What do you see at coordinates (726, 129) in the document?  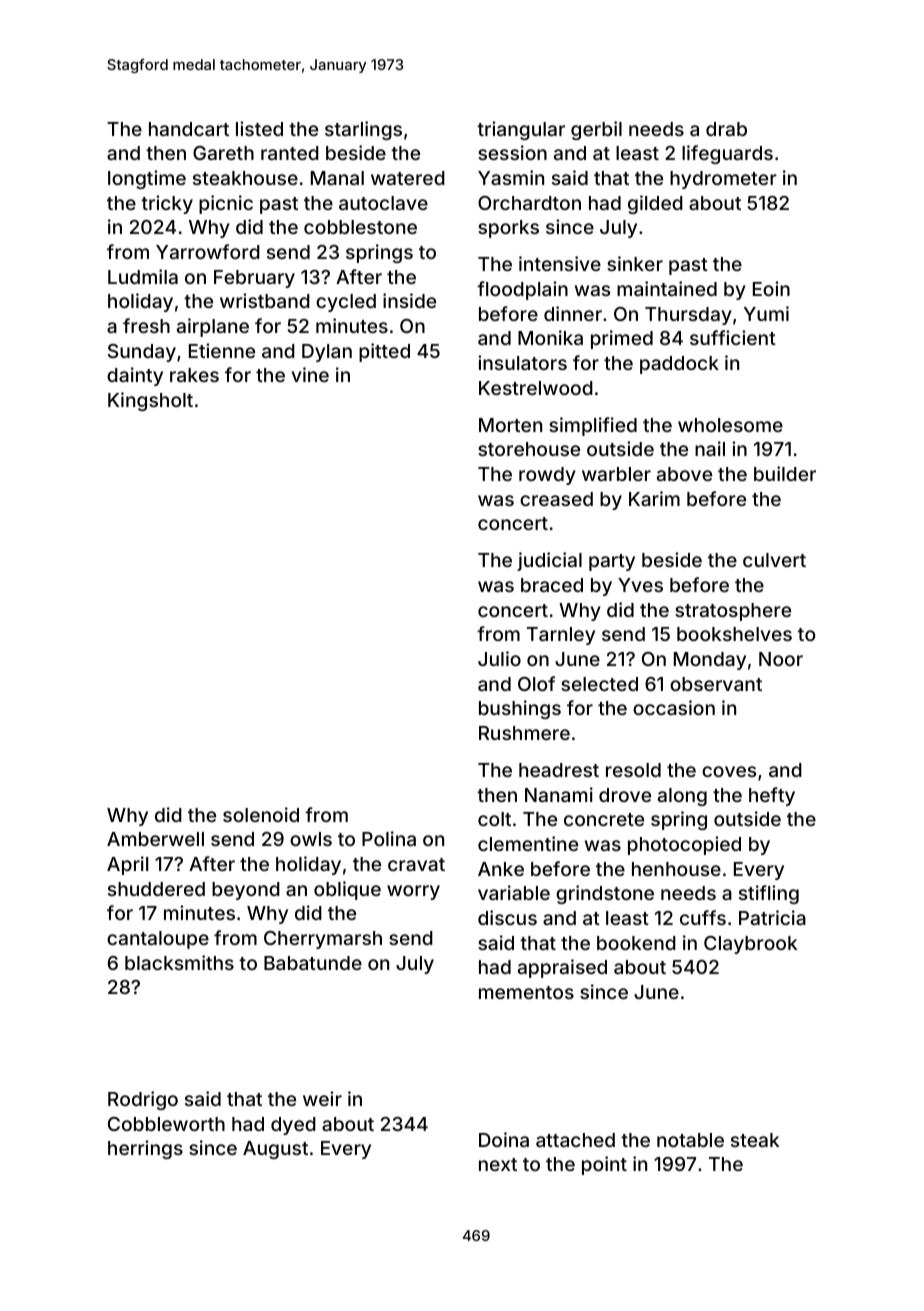 I see `drab` at bounding box center [726, 129].
